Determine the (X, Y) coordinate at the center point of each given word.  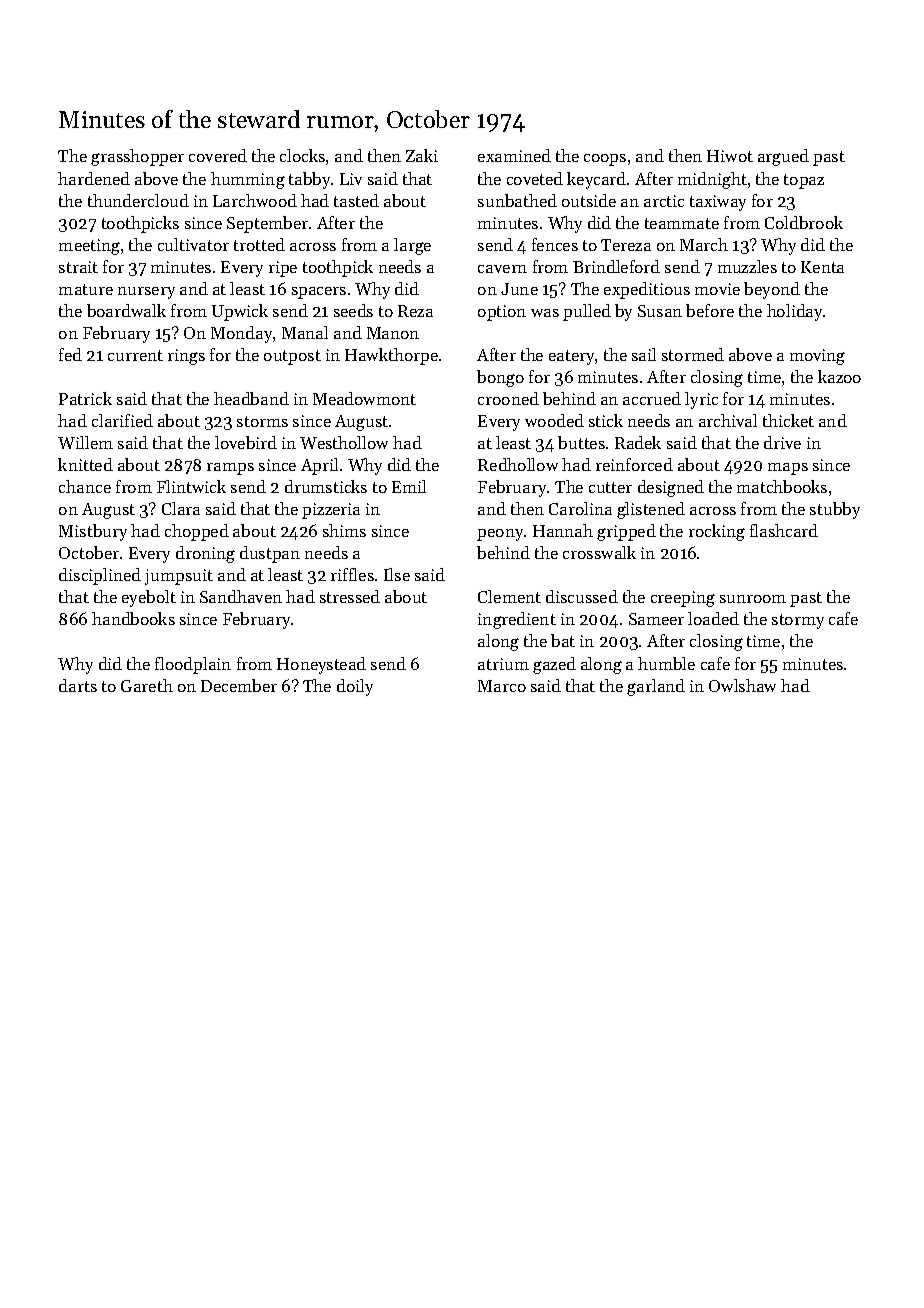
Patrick (85, 398)
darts (78, 685)
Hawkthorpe (391, 356)
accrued (652, 398)
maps (788, 469)
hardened (94, 178)
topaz (804, 181)
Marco (502, 686)
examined (514, 155)
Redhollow (518, 464)
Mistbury (93, 532)
